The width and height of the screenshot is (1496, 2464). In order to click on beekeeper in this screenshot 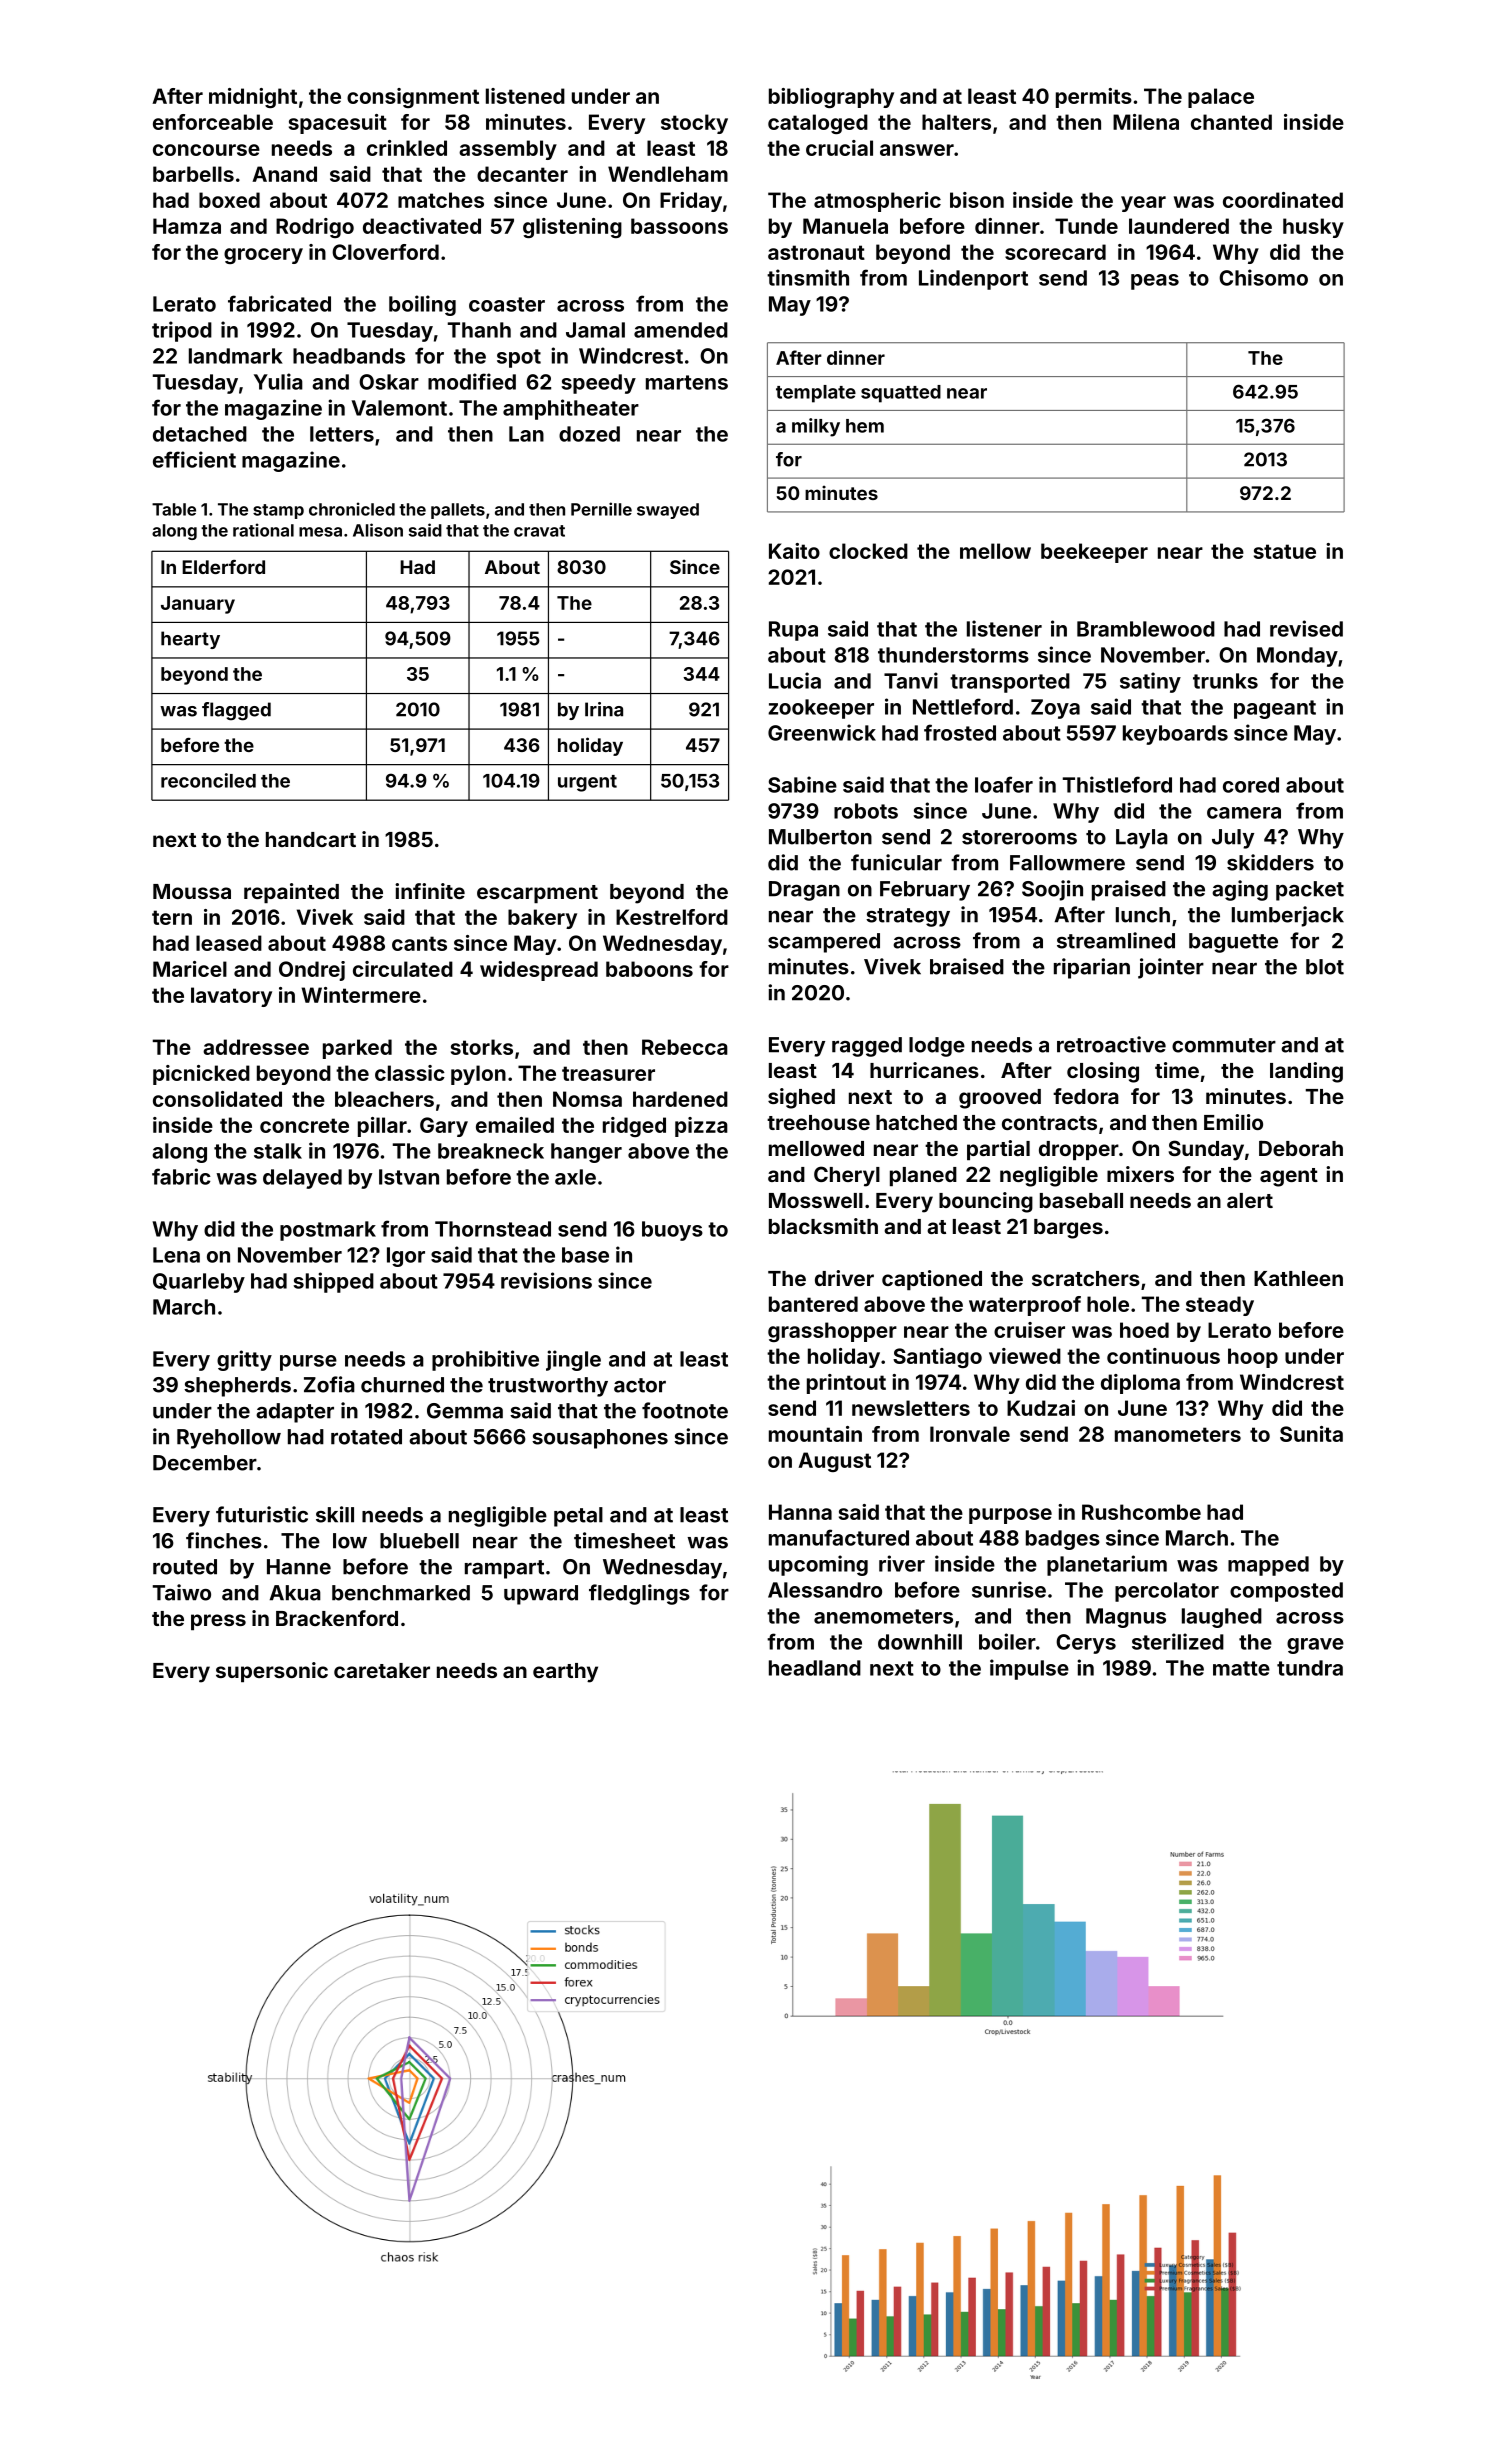, I will do `click(1094, 553)`.
